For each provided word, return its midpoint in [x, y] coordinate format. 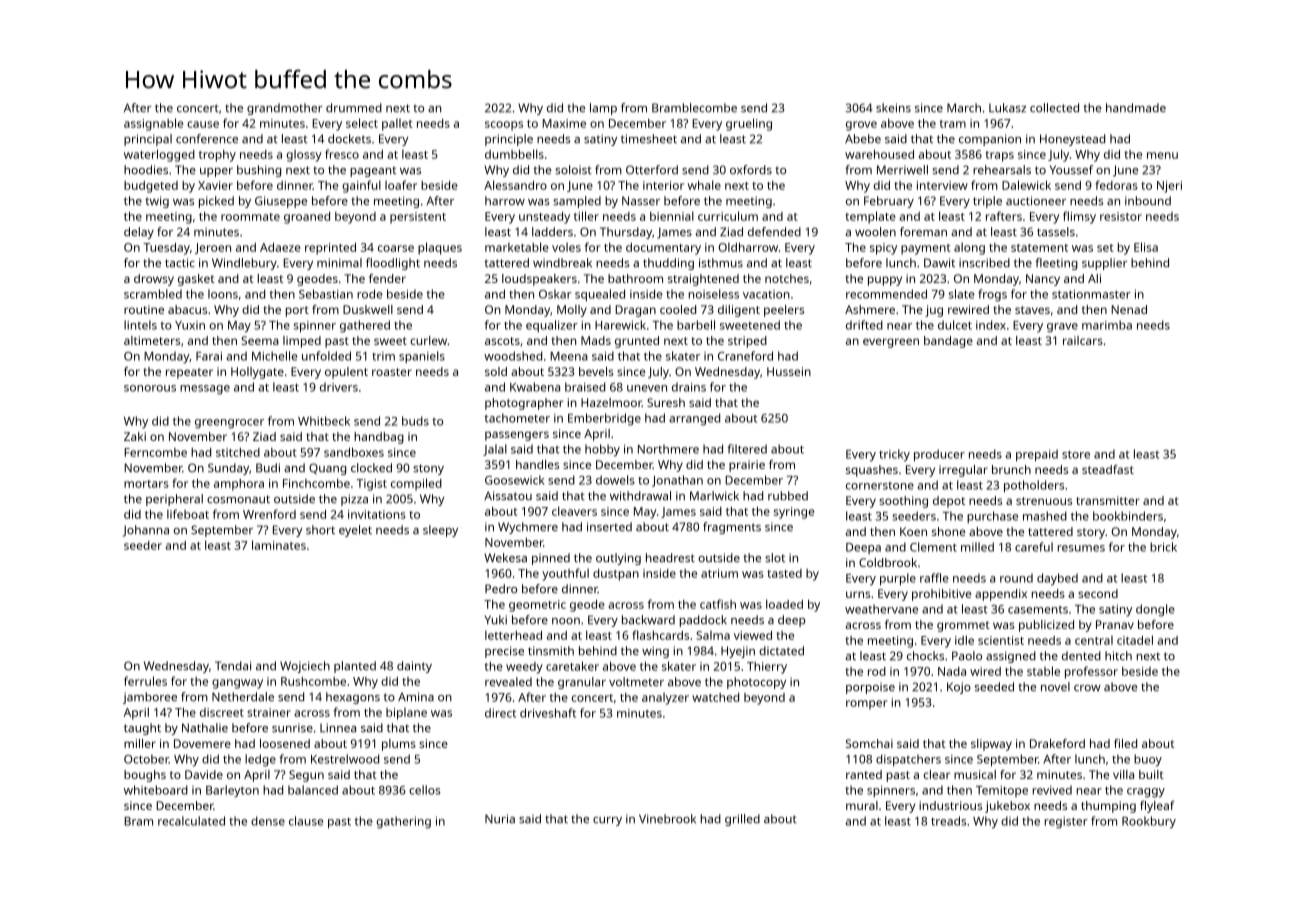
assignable [153, 124]
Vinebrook [667, 818]
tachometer [517, 418]
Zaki [135, 436]
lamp [603, 109]
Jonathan [677, 481]
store [1076, 454]
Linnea [338, 728]
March [964, 107]
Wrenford [269, 514]
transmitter [1108, 500]
